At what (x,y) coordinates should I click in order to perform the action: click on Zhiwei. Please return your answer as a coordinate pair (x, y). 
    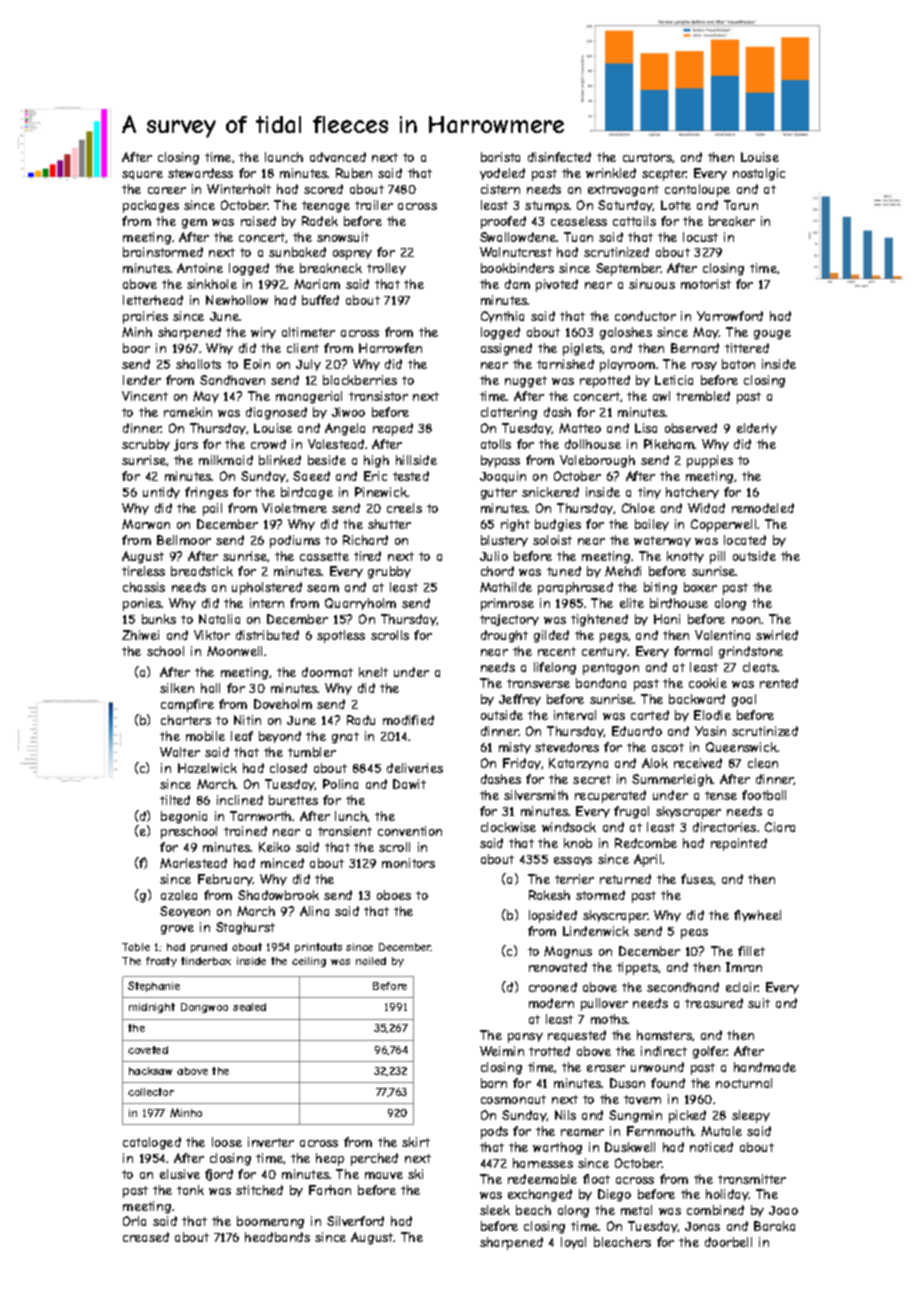
    Looking at the image, I should click on (140, 635).
